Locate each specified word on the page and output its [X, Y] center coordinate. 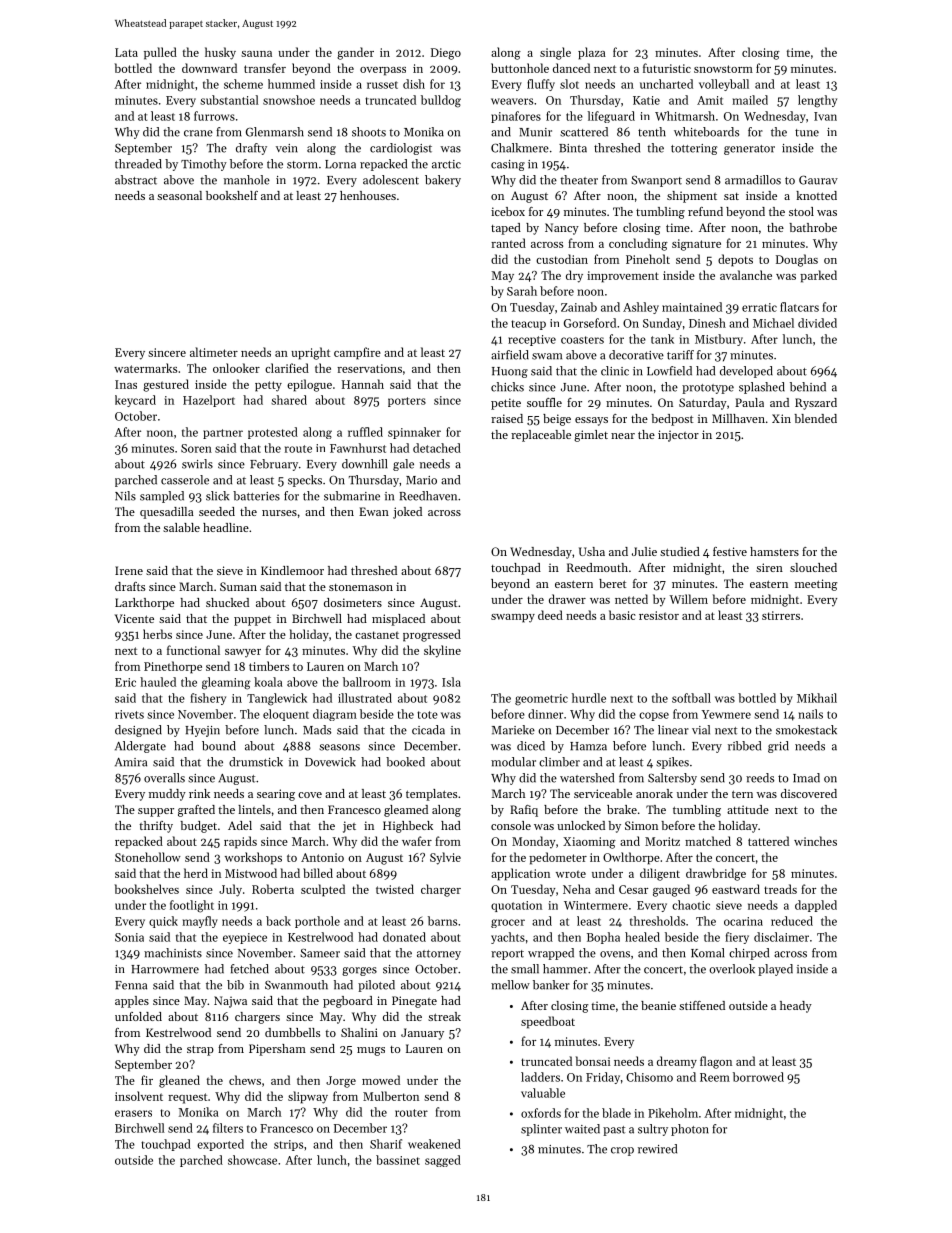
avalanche [746, 275]
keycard [135, 401]
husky [220, 53]
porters [407, 402]
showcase [252, 1160]
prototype [708, 389]
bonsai [593, 1061]
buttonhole [520, 68]
